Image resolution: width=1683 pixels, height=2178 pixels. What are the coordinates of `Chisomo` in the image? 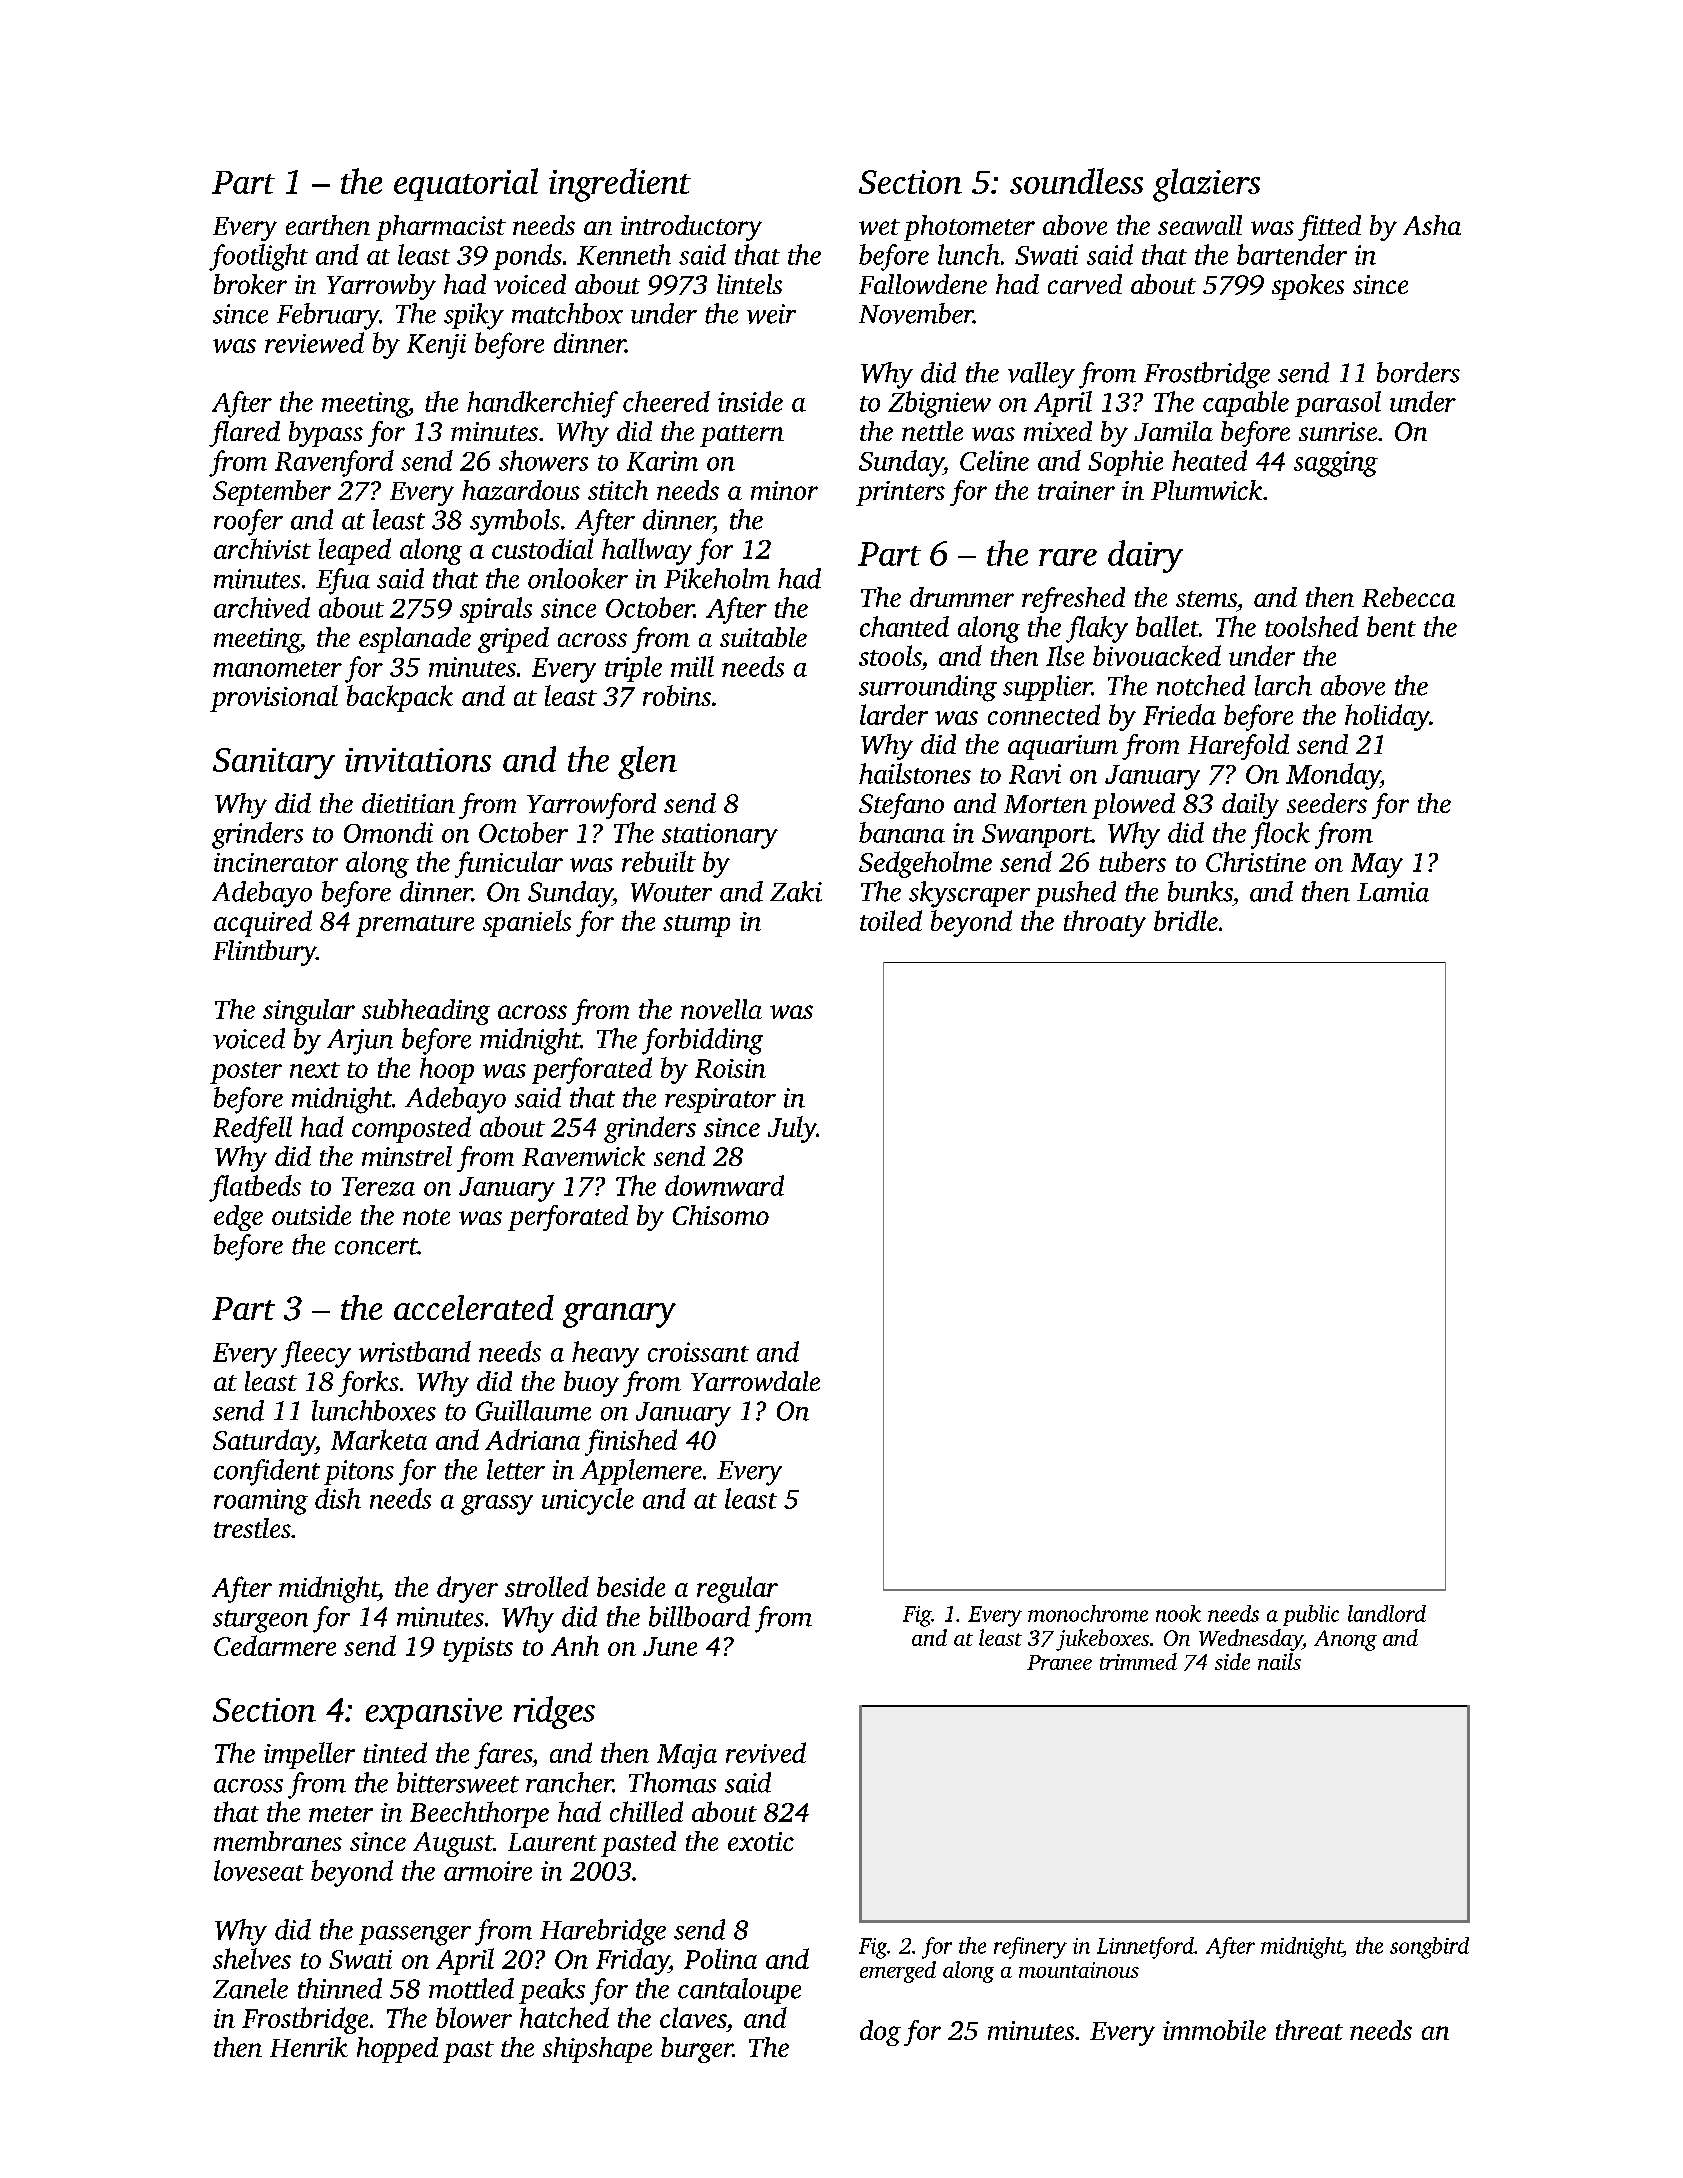 It's located at (721, 1215).
